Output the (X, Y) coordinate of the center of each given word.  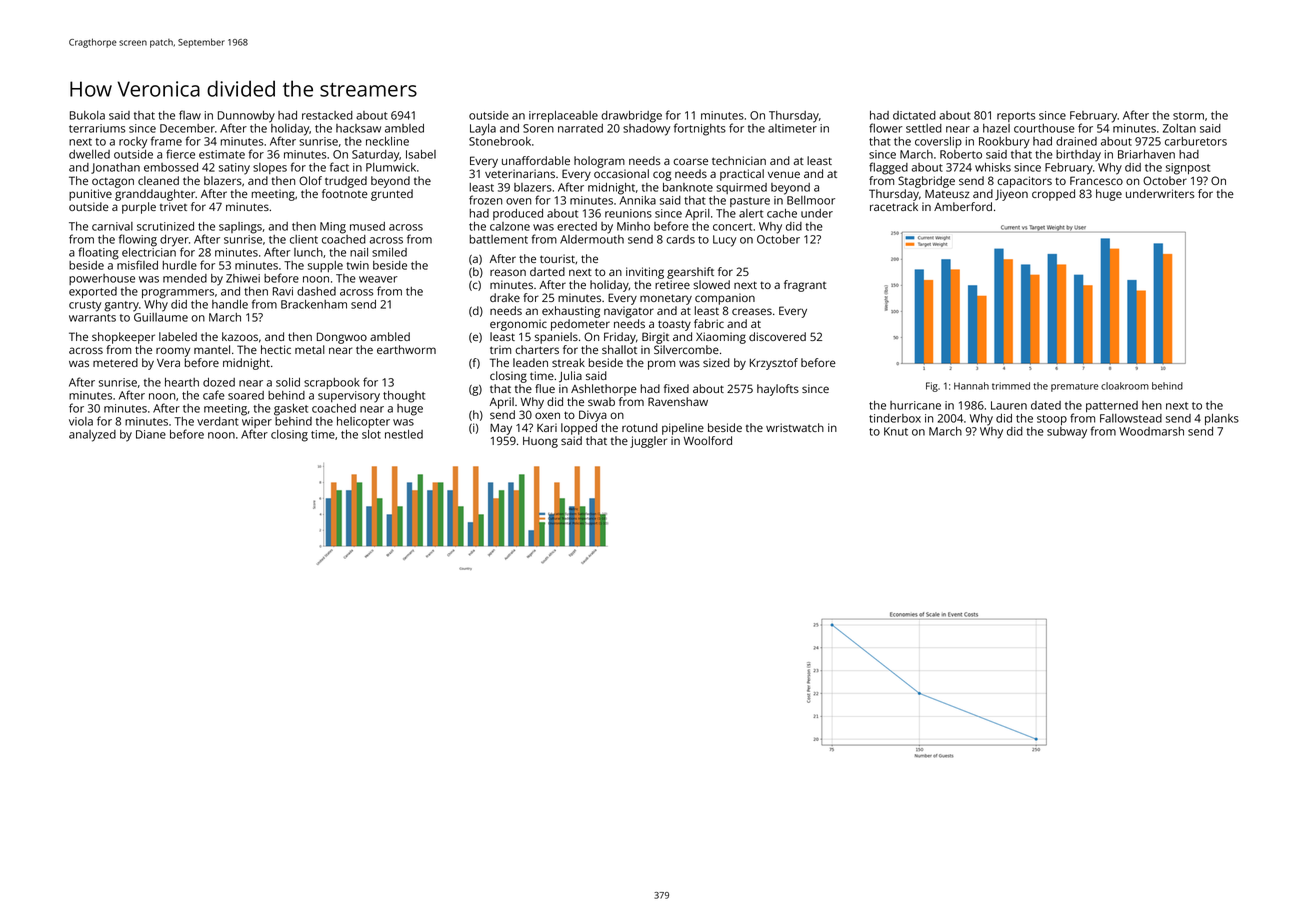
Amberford (963, 206)
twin (357, 265)
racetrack (894, 206)
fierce (180, 154)
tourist (557, 258)
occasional (621, 173)
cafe (214, 395)
